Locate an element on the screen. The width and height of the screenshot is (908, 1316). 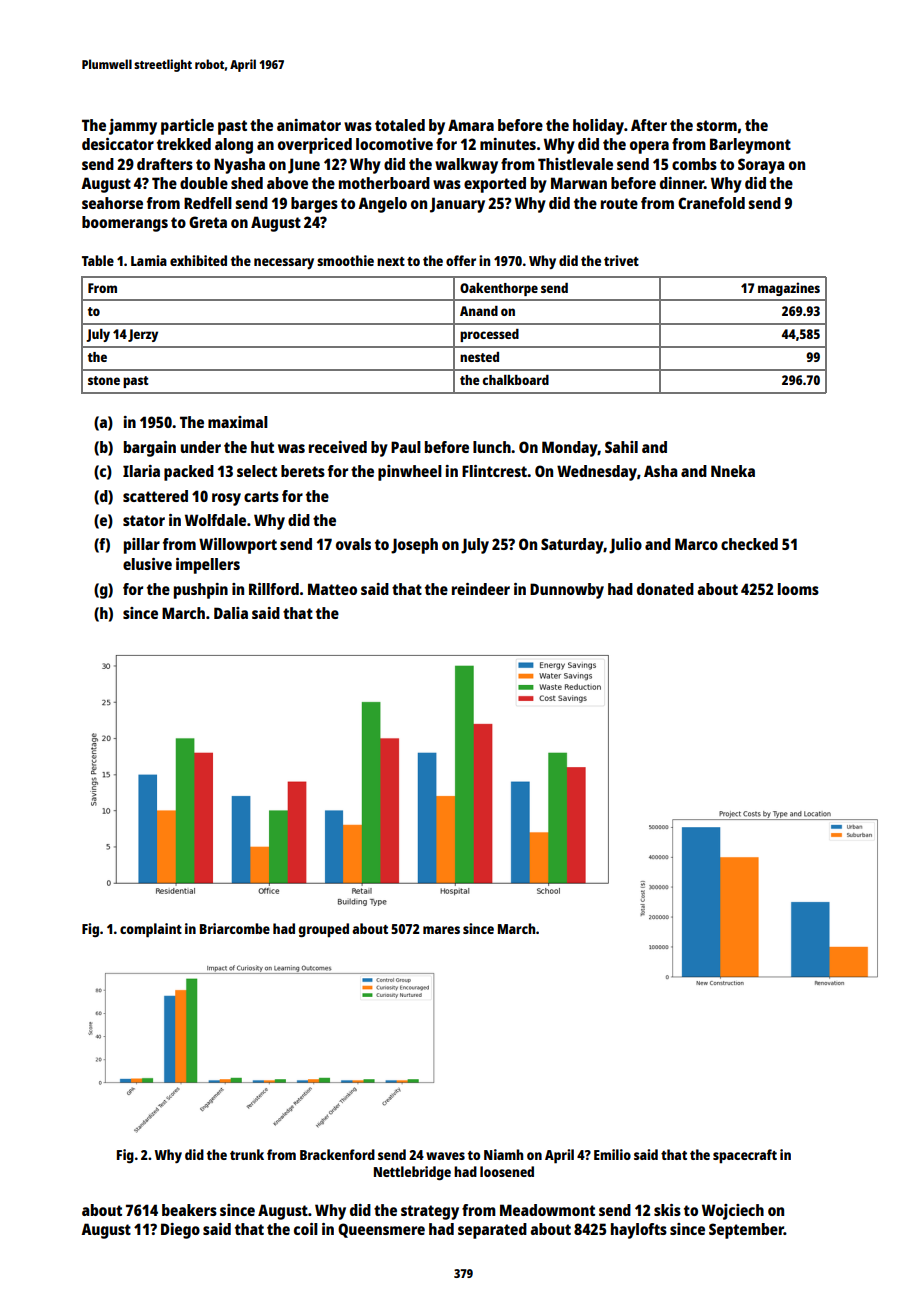
animator is located at coordinates (309, 125).
